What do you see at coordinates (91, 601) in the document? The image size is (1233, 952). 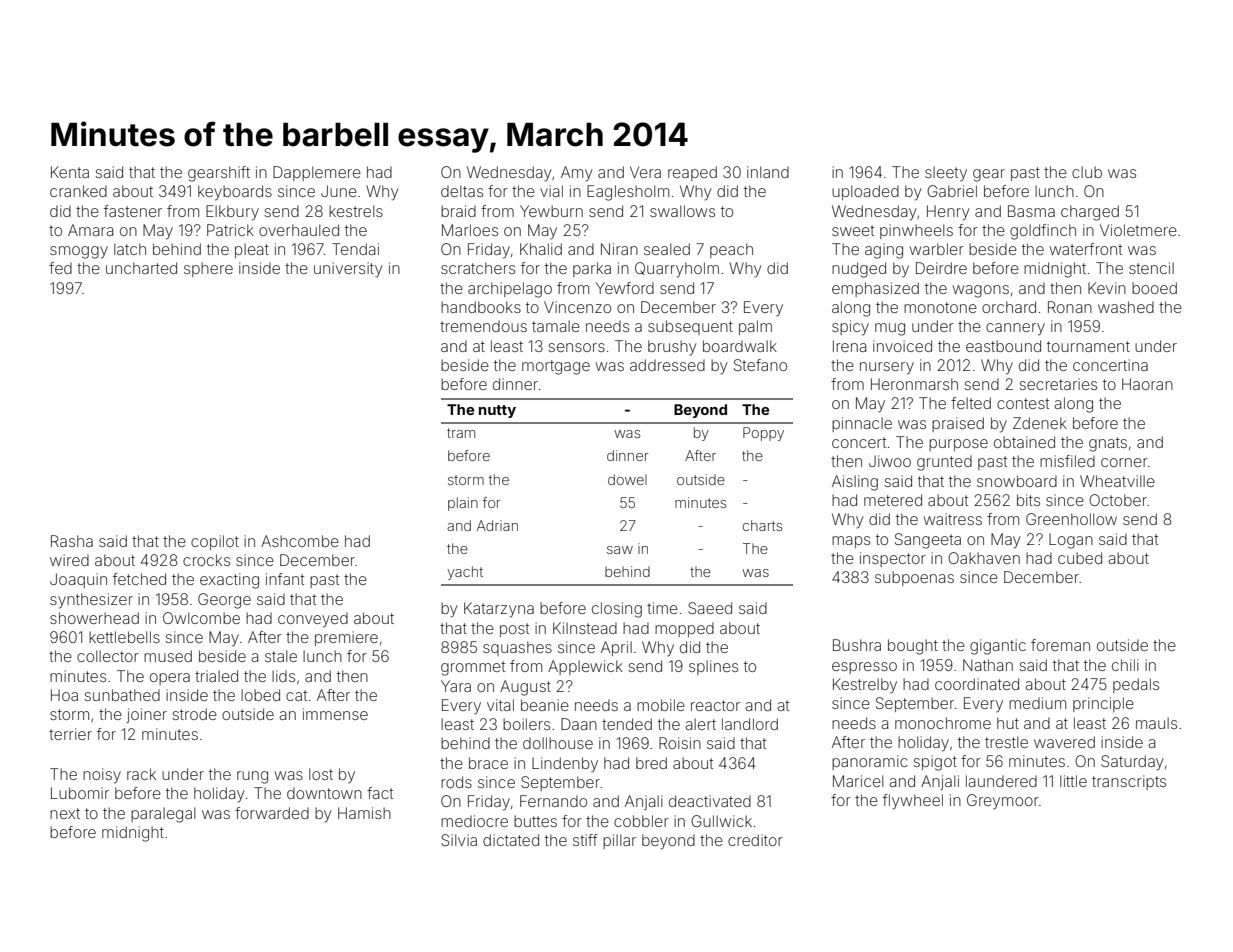 I see `synthesizer` at bounding box center [91, 601].
